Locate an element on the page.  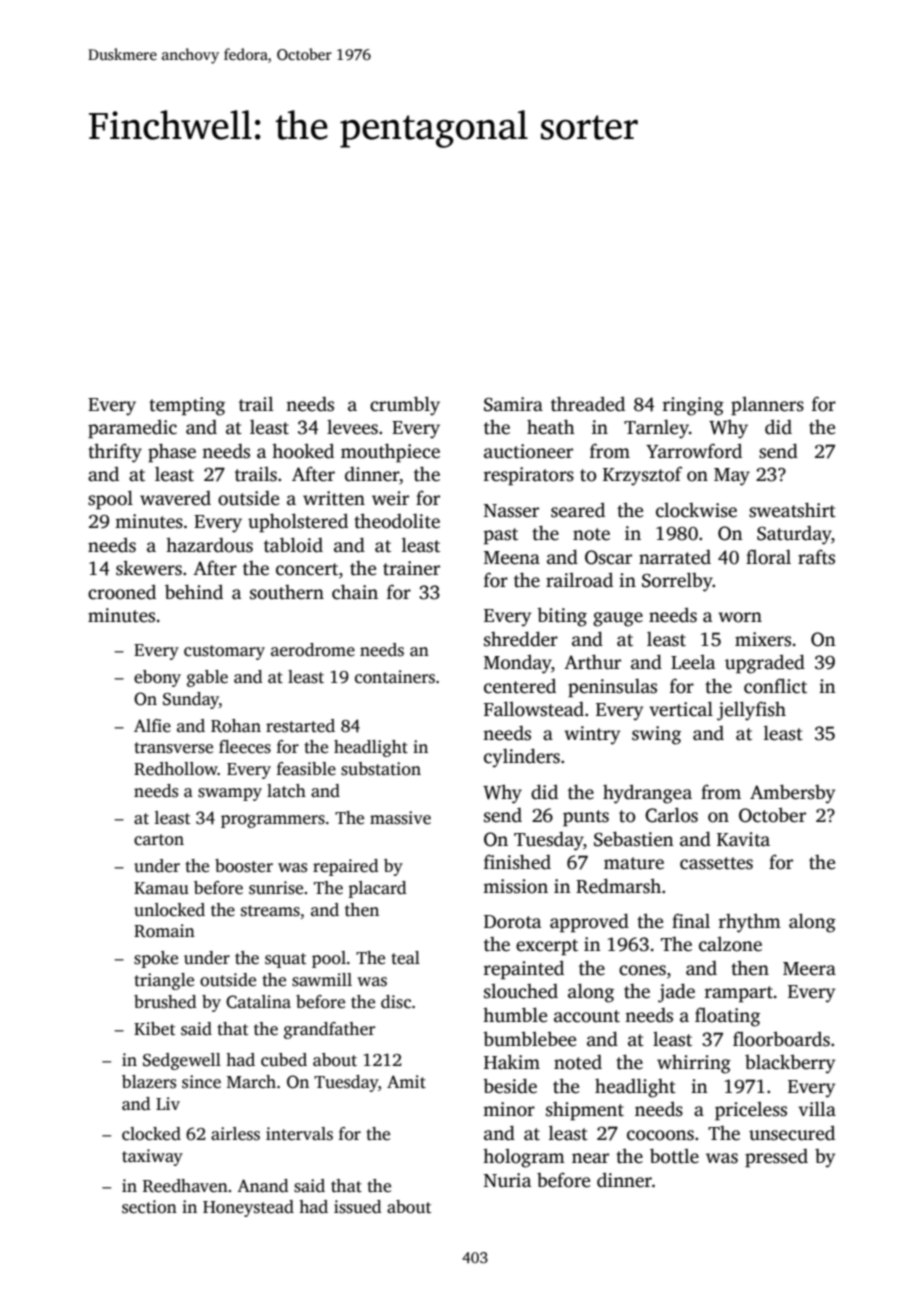
trainer is located at coordinates (411, 568).
